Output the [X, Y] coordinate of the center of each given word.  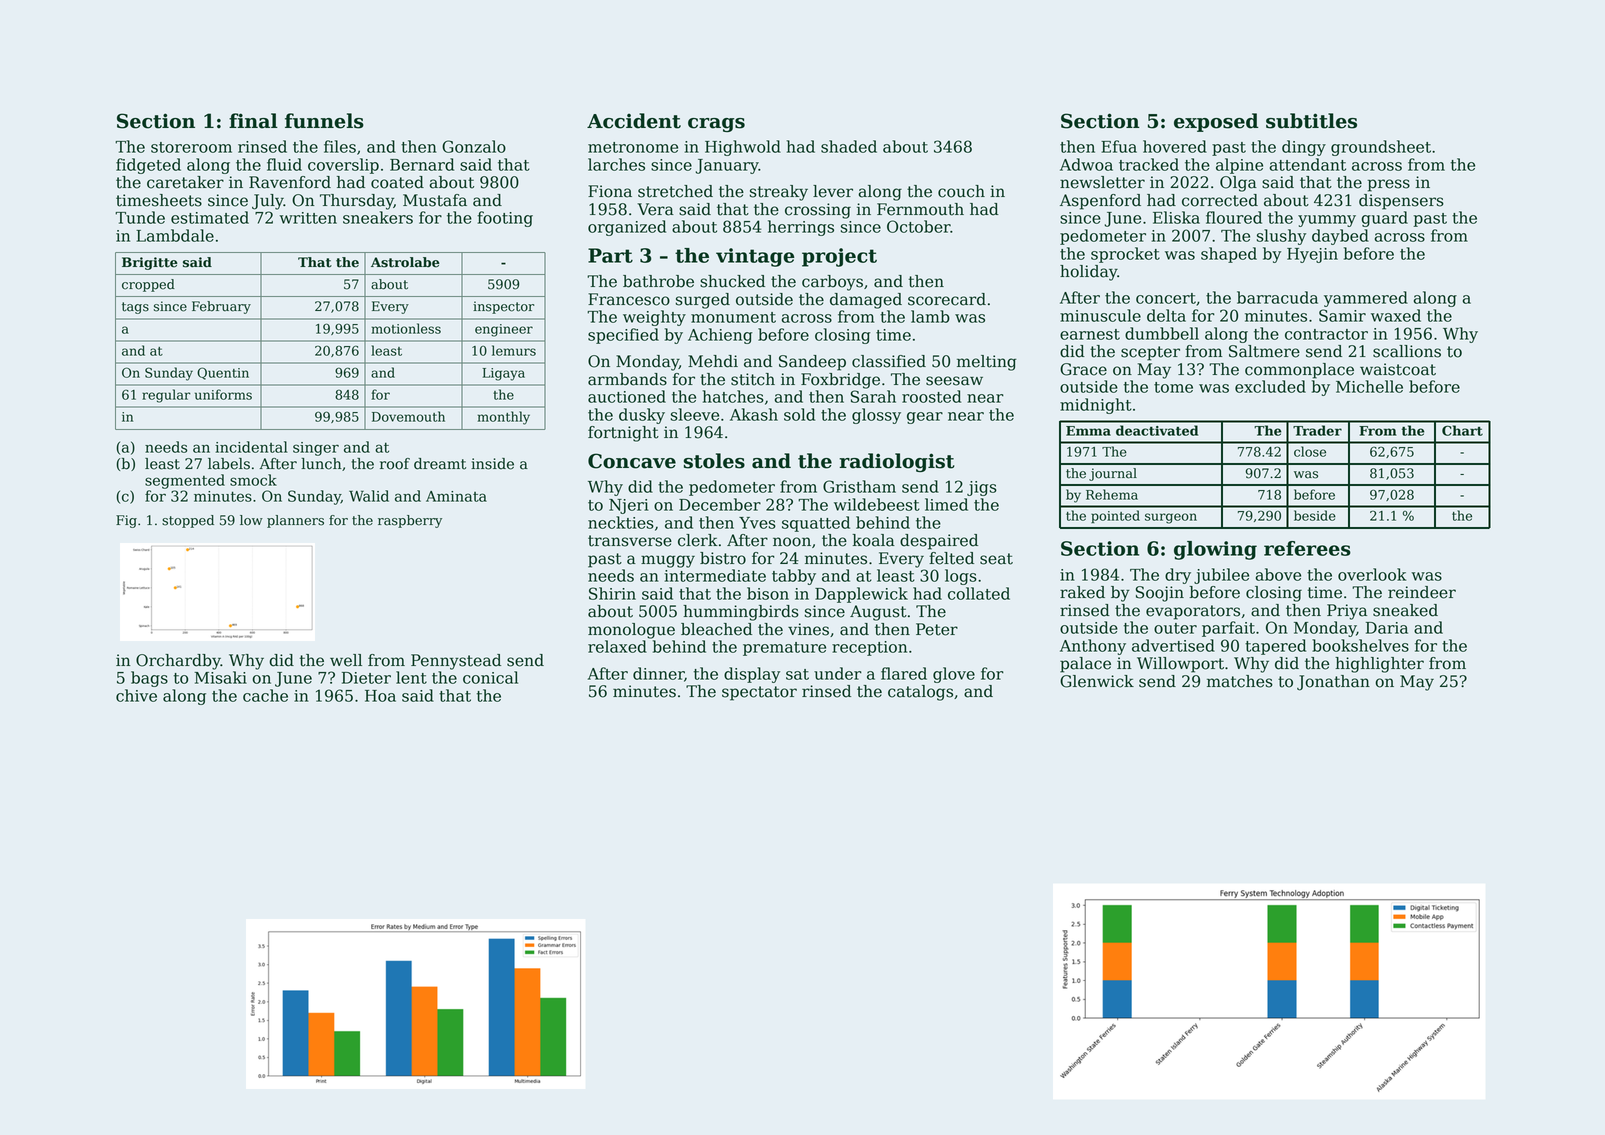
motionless [406, 328]
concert [1166, 298]
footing [505, 219]
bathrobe [658, 281]
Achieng [720, 336]
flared [904, 673]
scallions [1407, 351]
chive [136, 695]
